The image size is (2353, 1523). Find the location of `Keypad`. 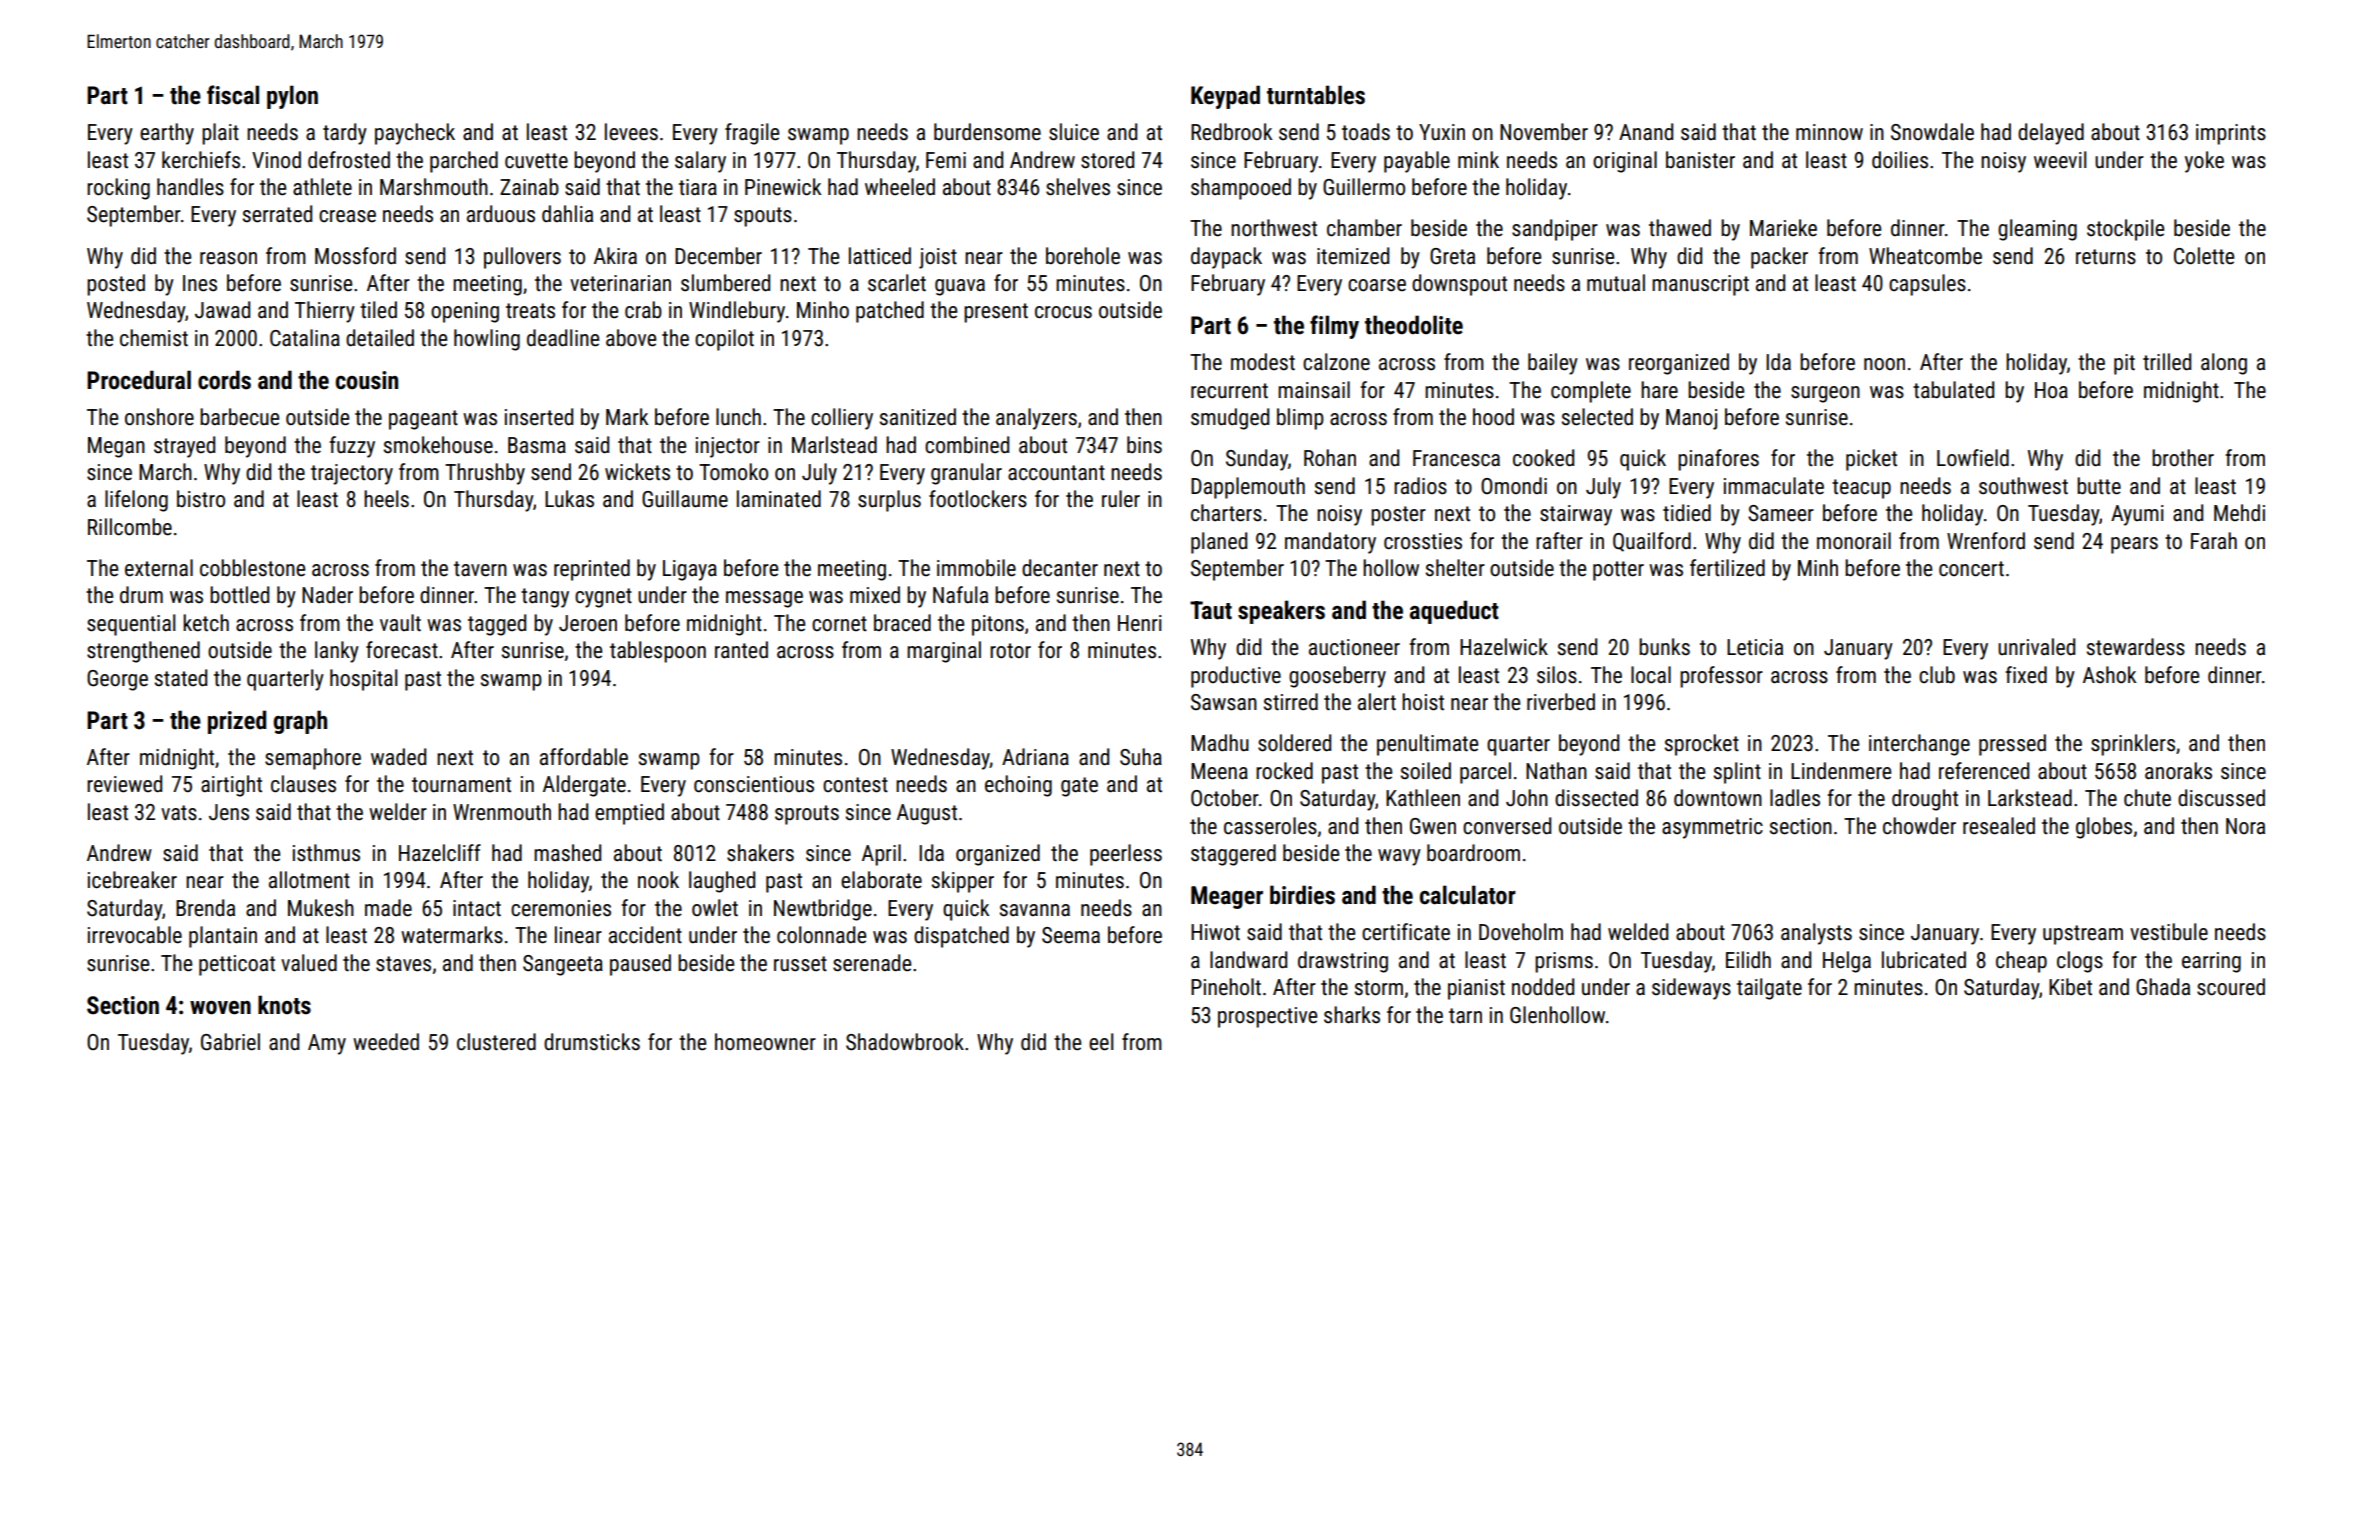

Keypad is located at coordinates (1225, 97).
